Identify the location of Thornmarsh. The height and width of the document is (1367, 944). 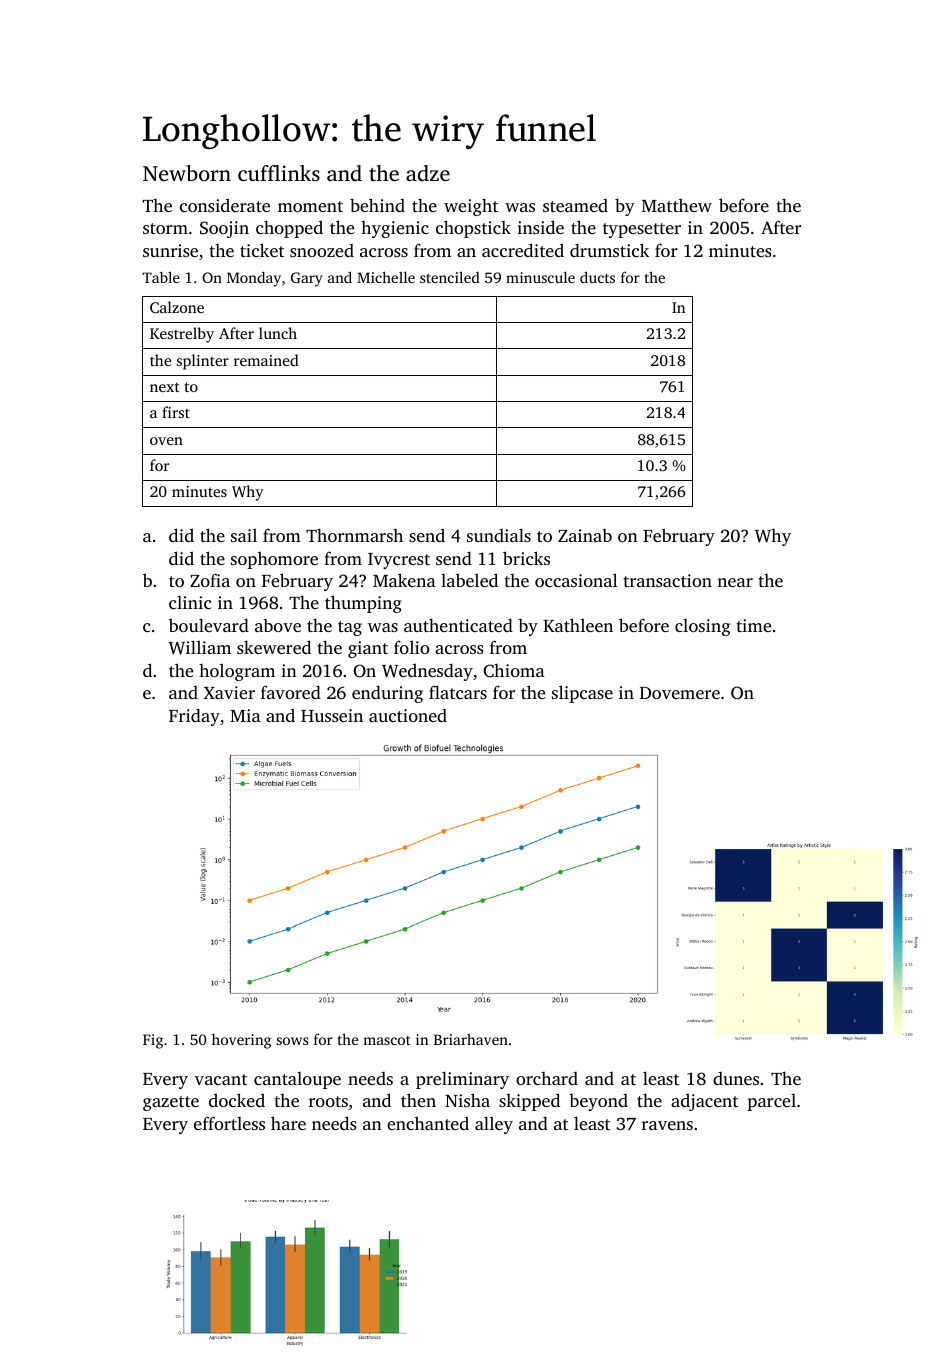
(354, 535).
